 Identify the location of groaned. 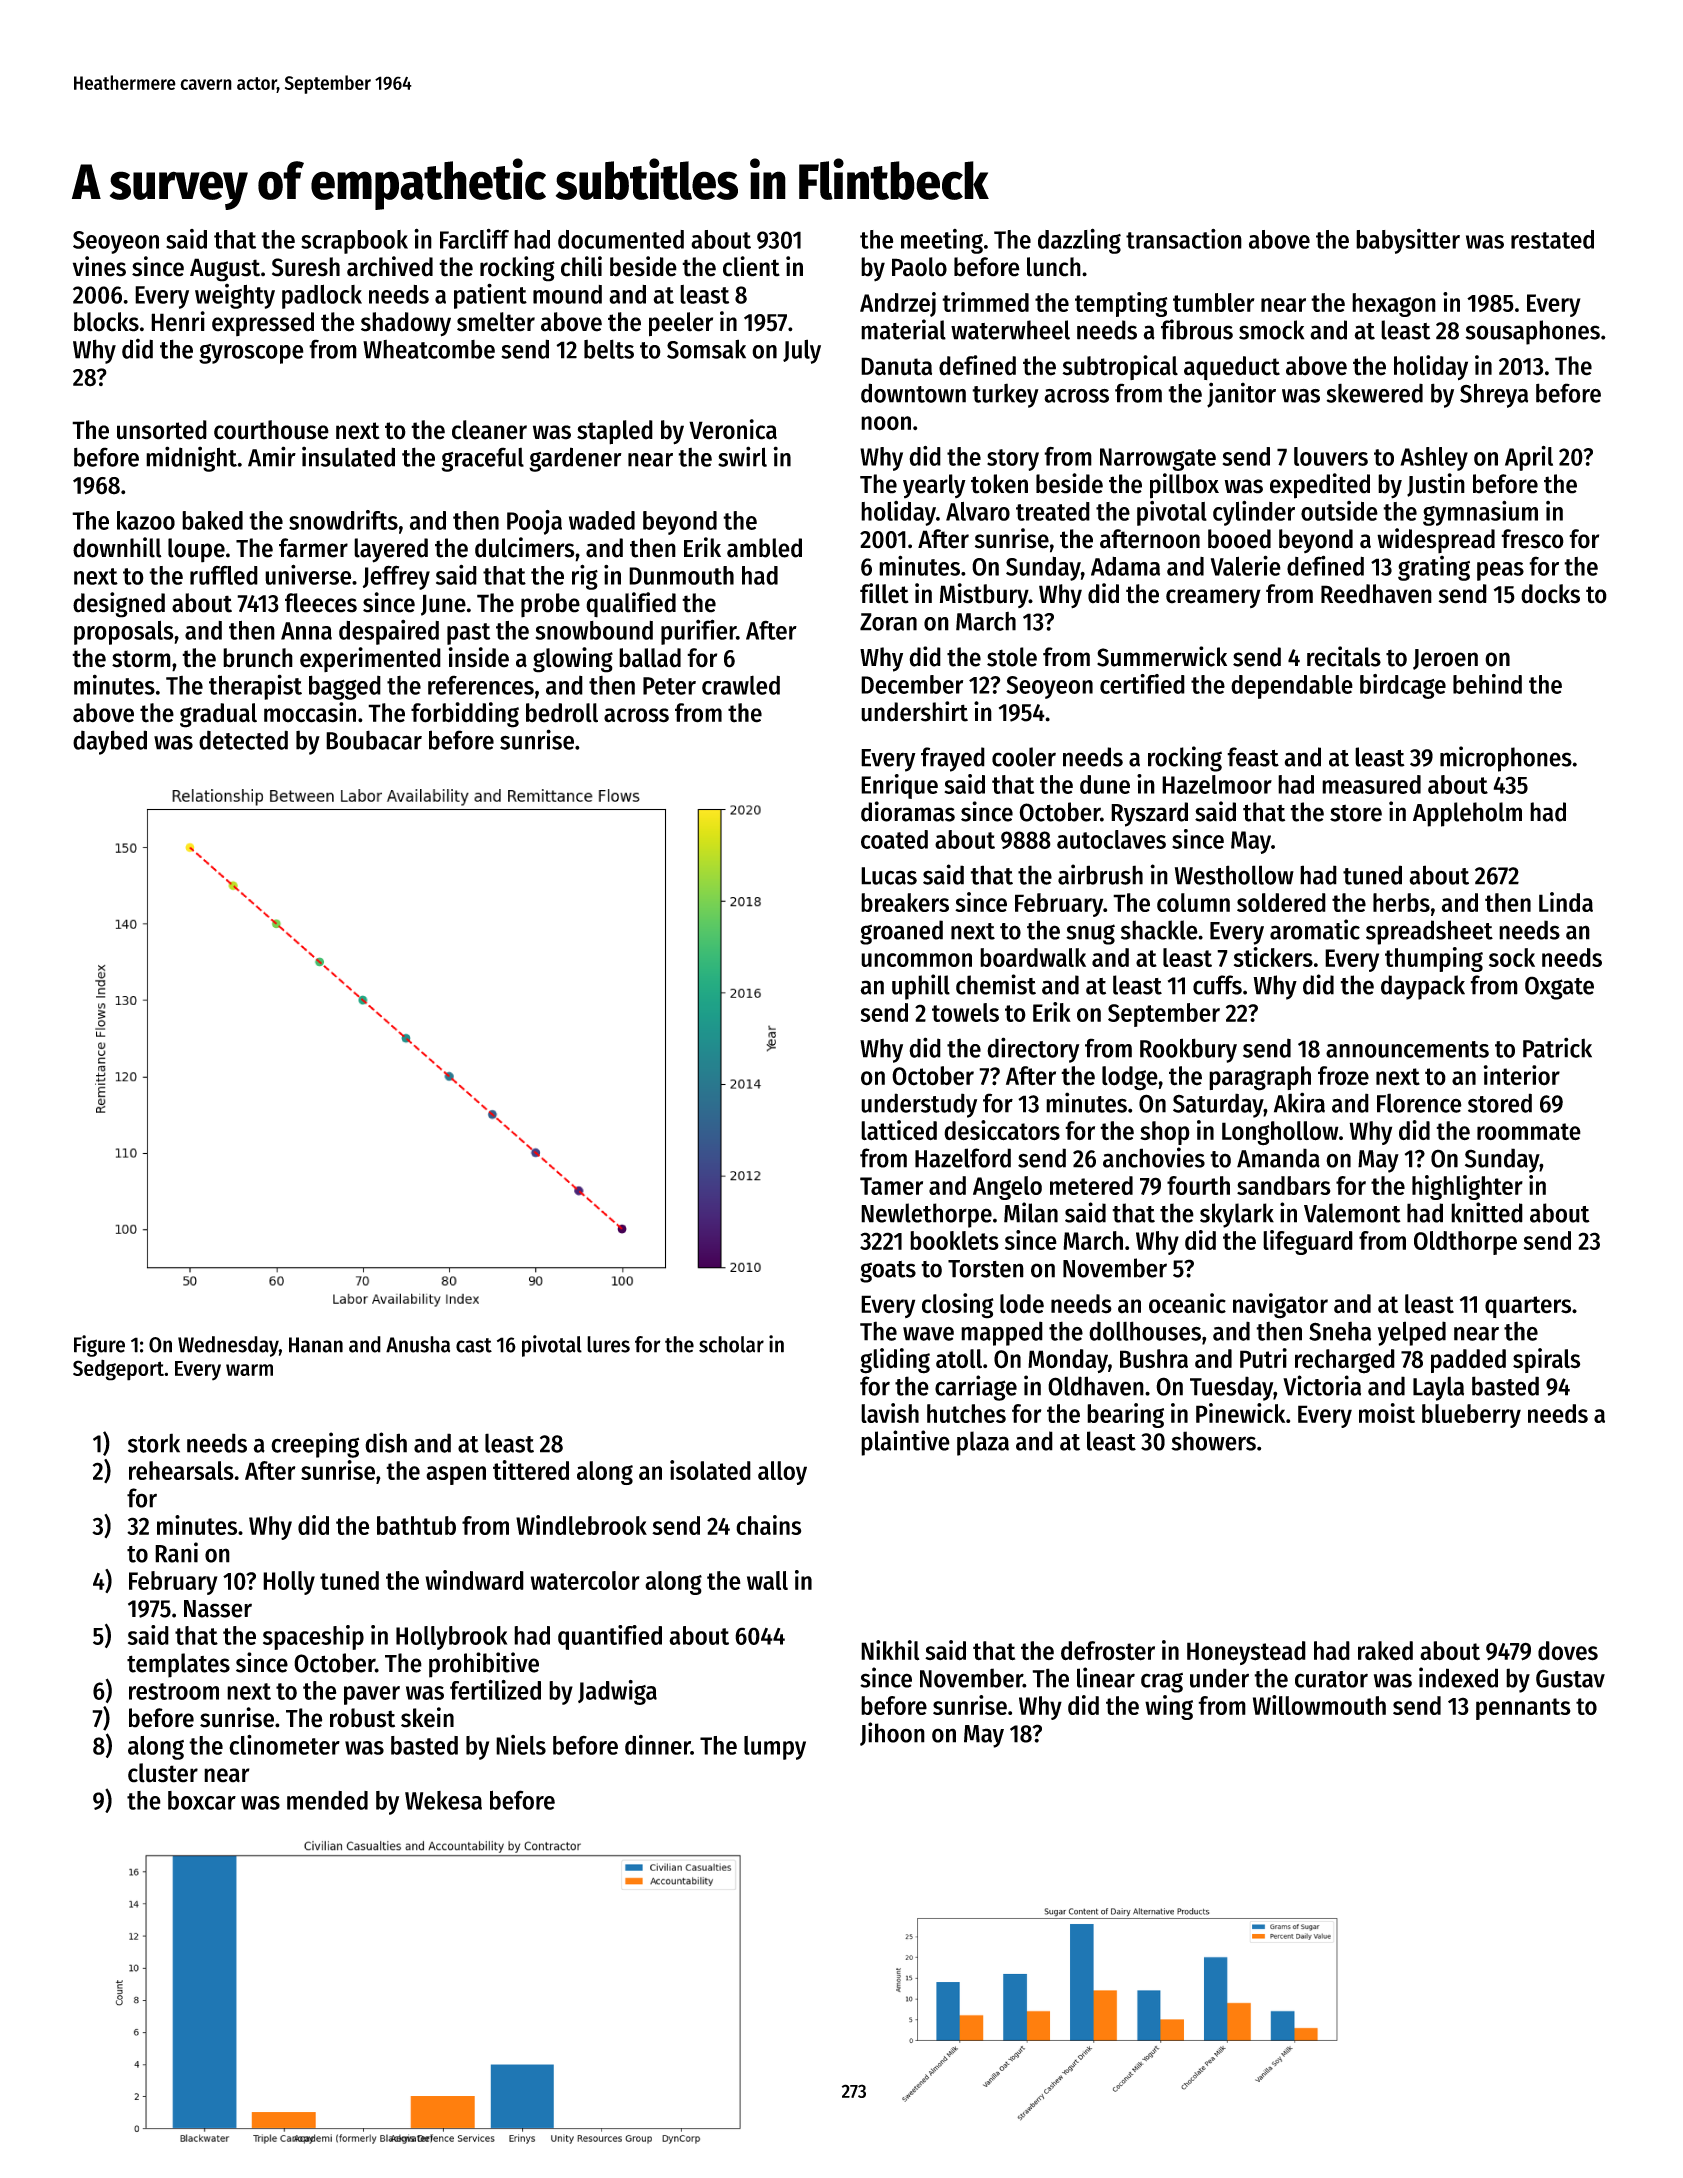
(901, 932).
